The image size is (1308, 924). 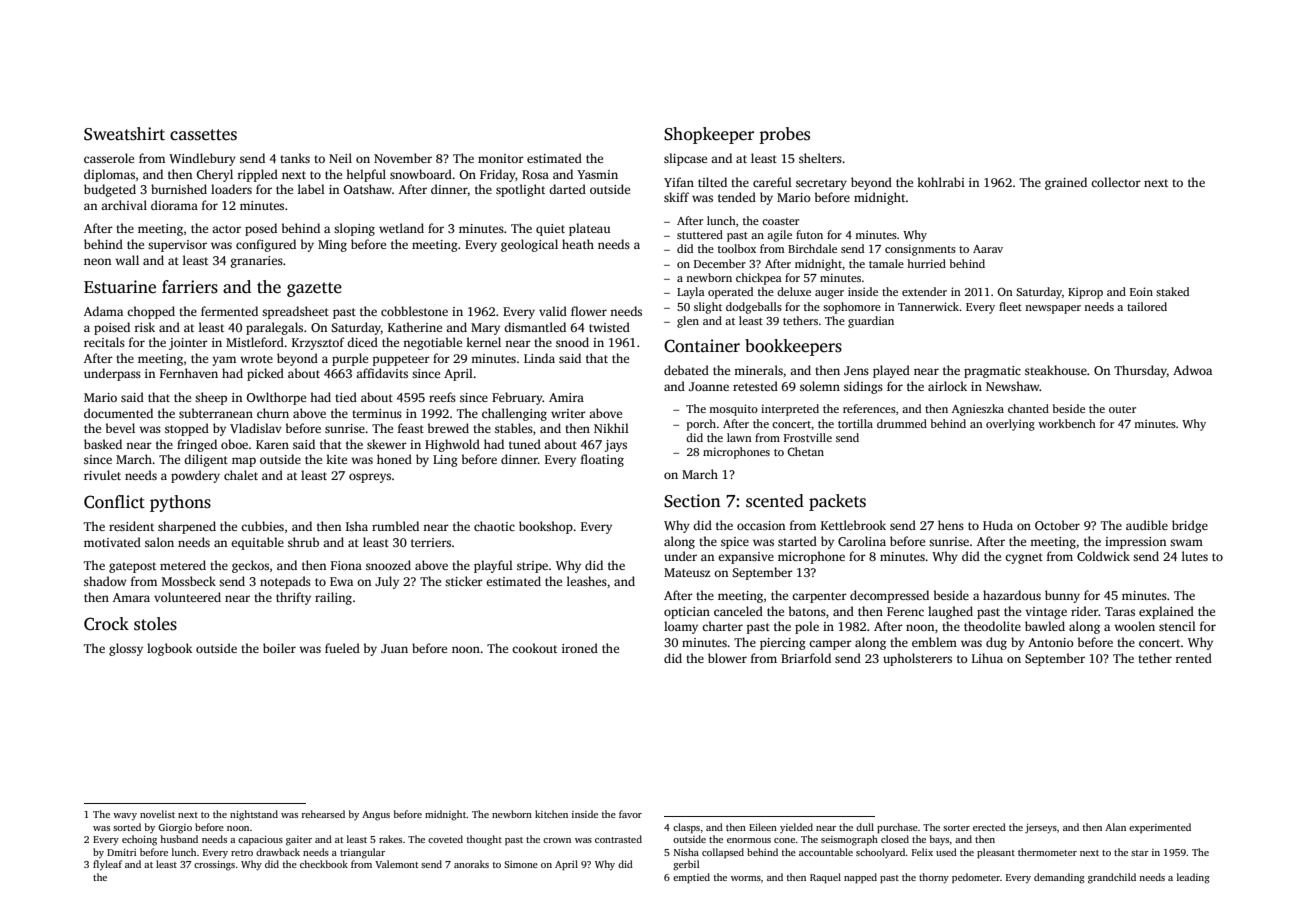 I want to click on outer, so click(x=1122, y=409).
